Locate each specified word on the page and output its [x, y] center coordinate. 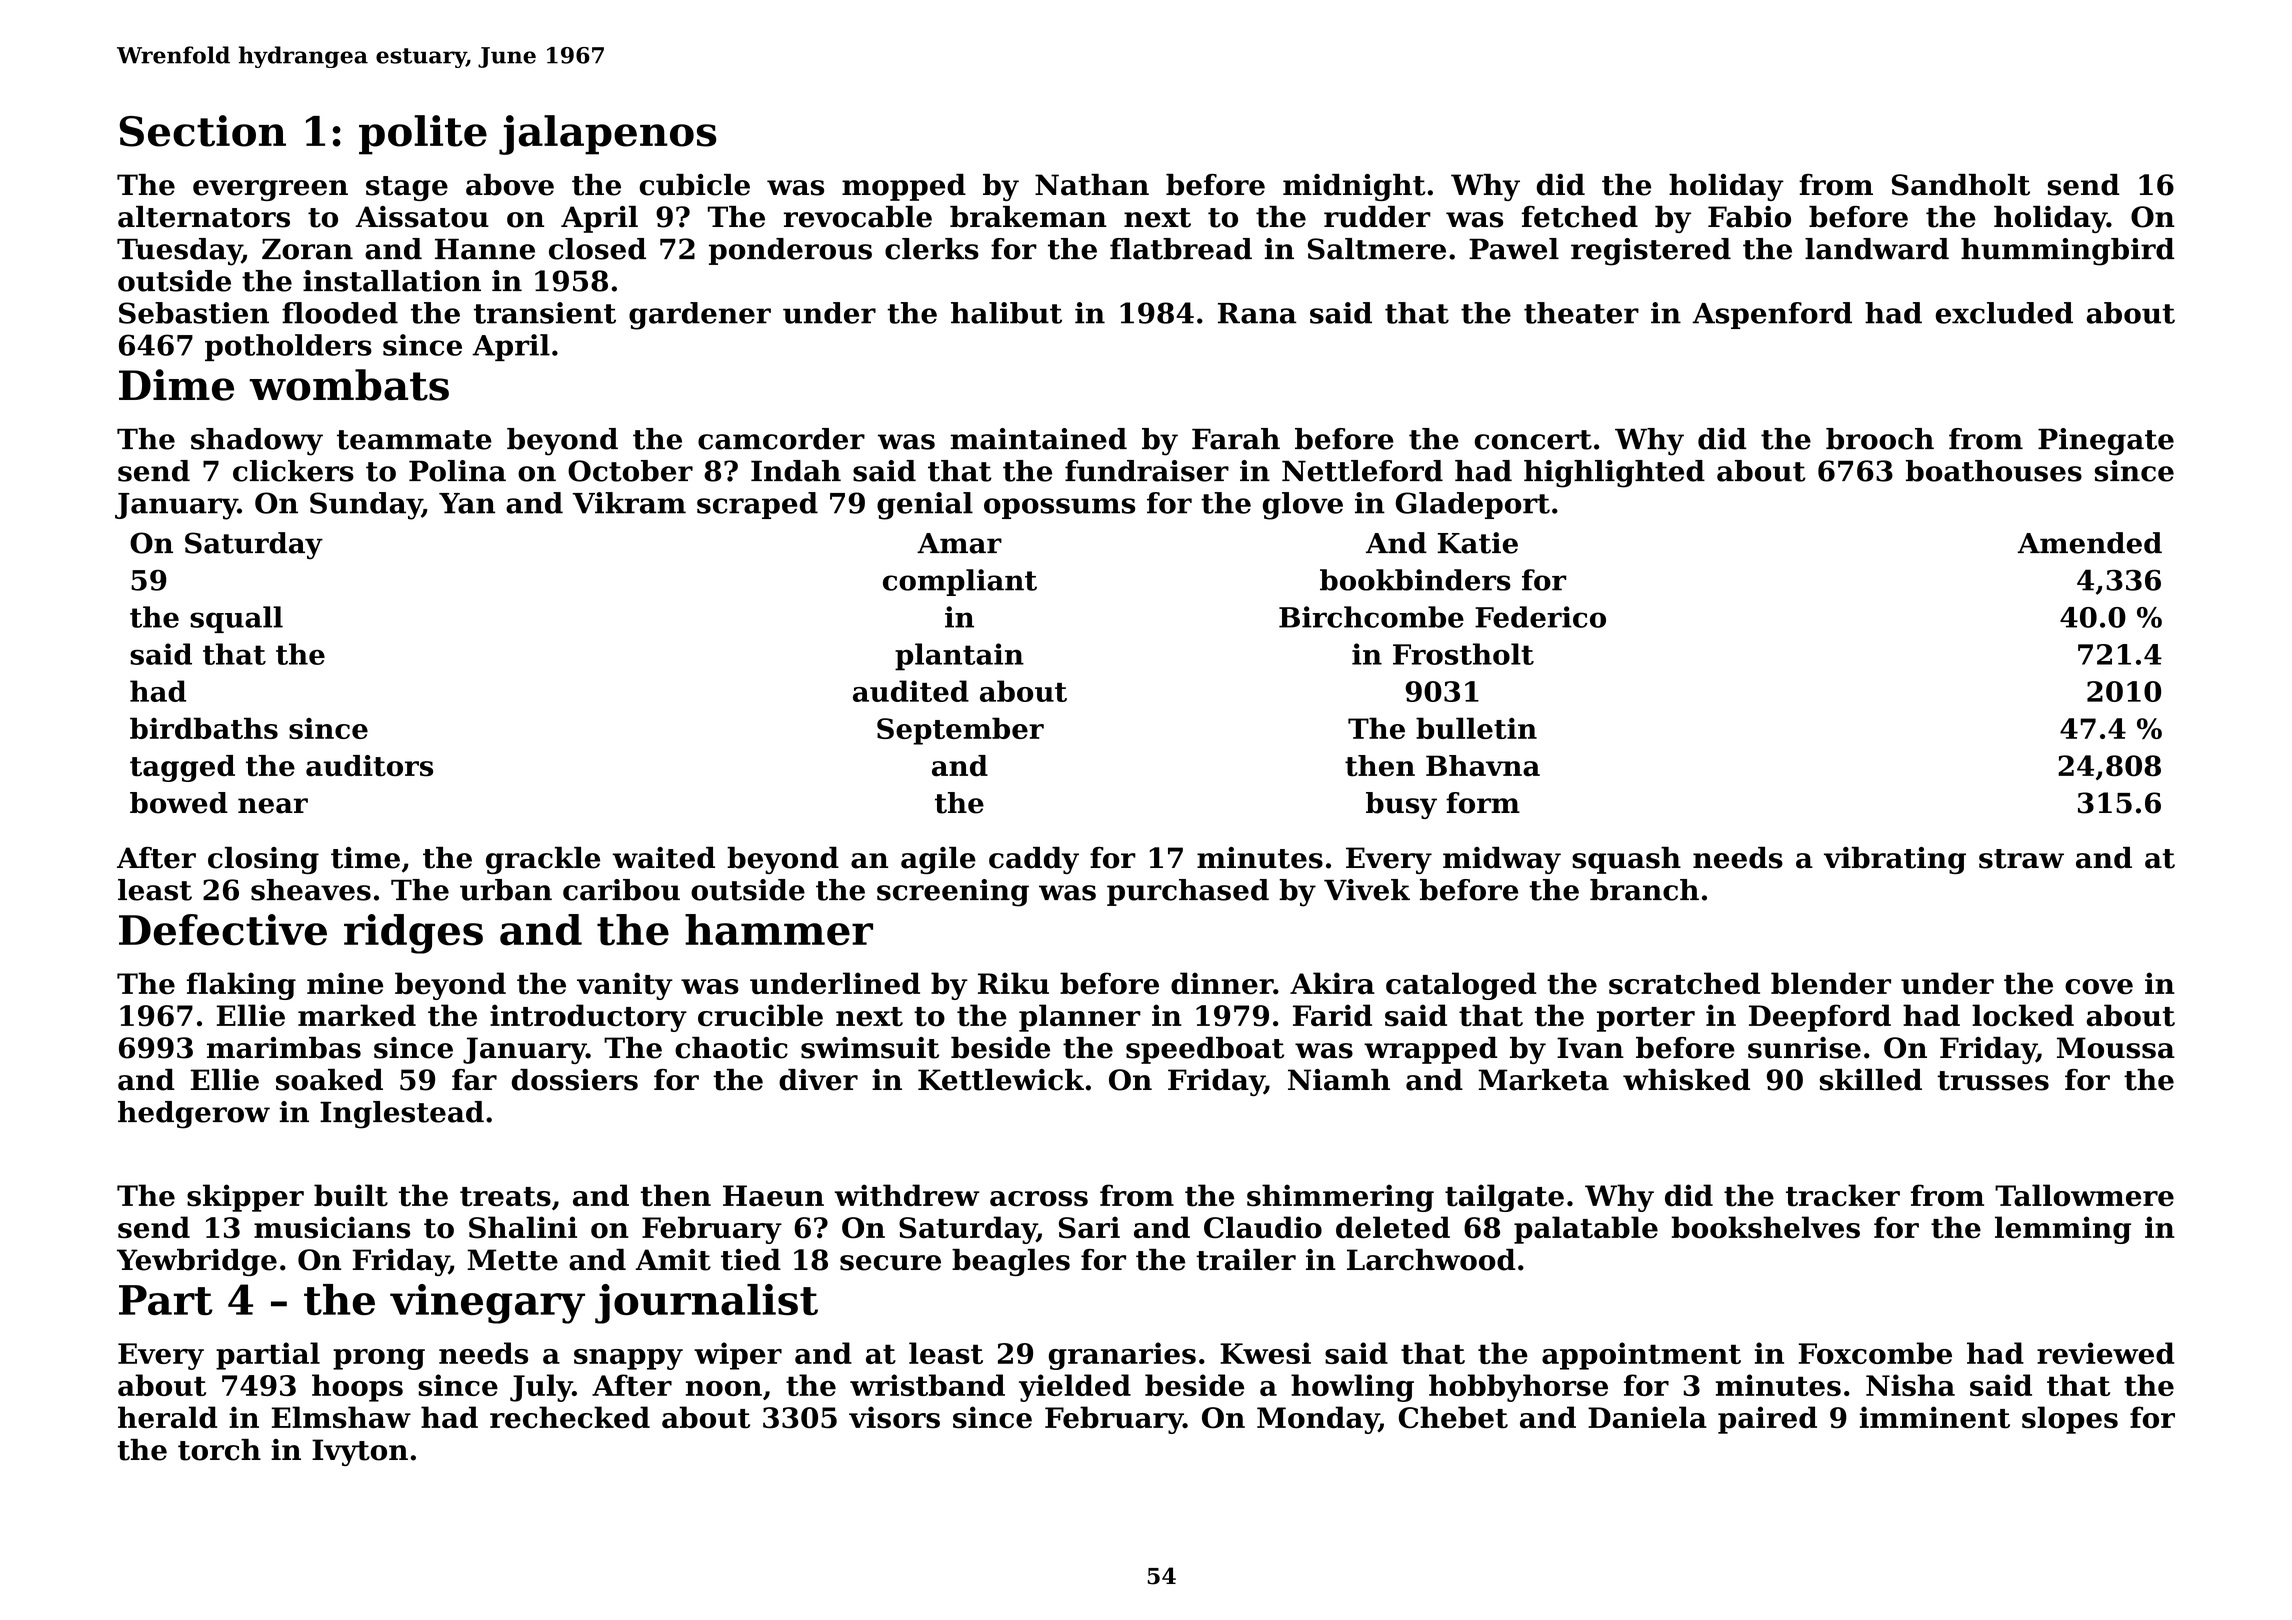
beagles [1011, 1262]
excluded [2004, 313]
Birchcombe [1371, 617]
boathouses [1994, 471]
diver [818, 1080]
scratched [1684, 983]
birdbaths [204, 728]
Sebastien [194, 313]
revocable [858, 217]
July [541, 1388]
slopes [2070, 1420]
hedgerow [194, 1115]
